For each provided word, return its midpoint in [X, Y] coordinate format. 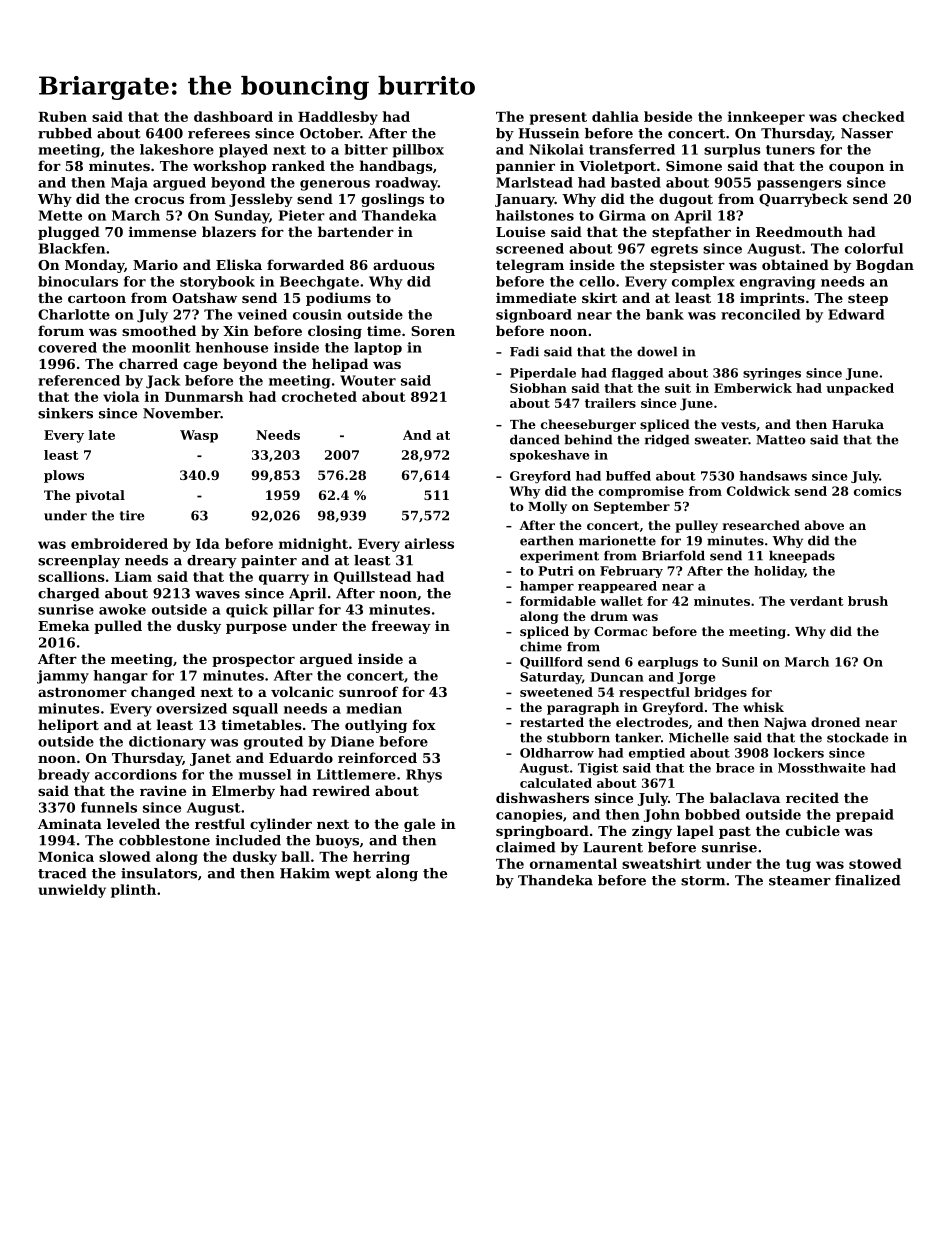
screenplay [79, 561]
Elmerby [243, 792]
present [558, 118]
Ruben [62, 116]
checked [873, 116]
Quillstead [372, 577]
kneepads [802, 556]
